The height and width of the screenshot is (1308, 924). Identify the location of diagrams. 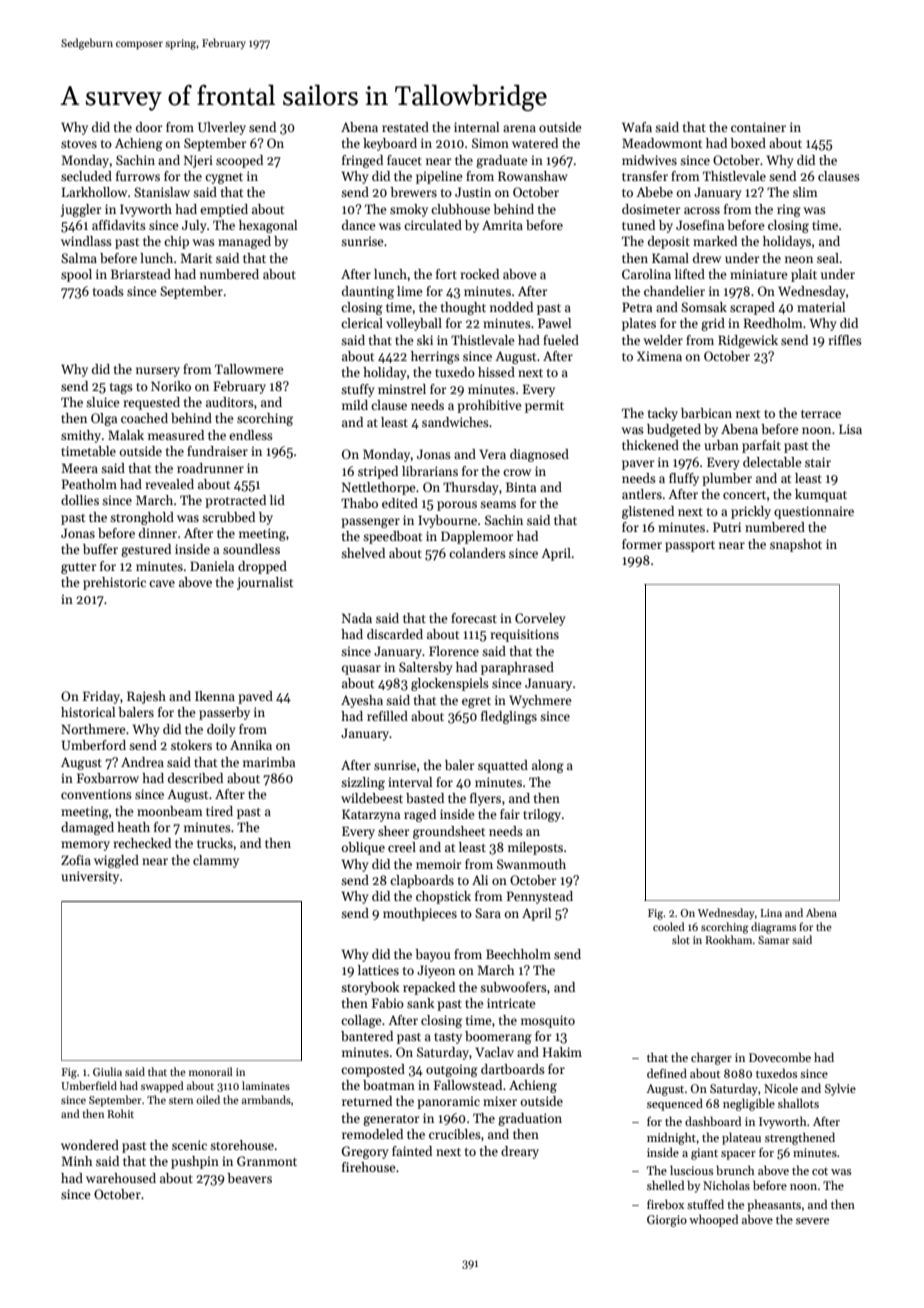
(773, 928).
